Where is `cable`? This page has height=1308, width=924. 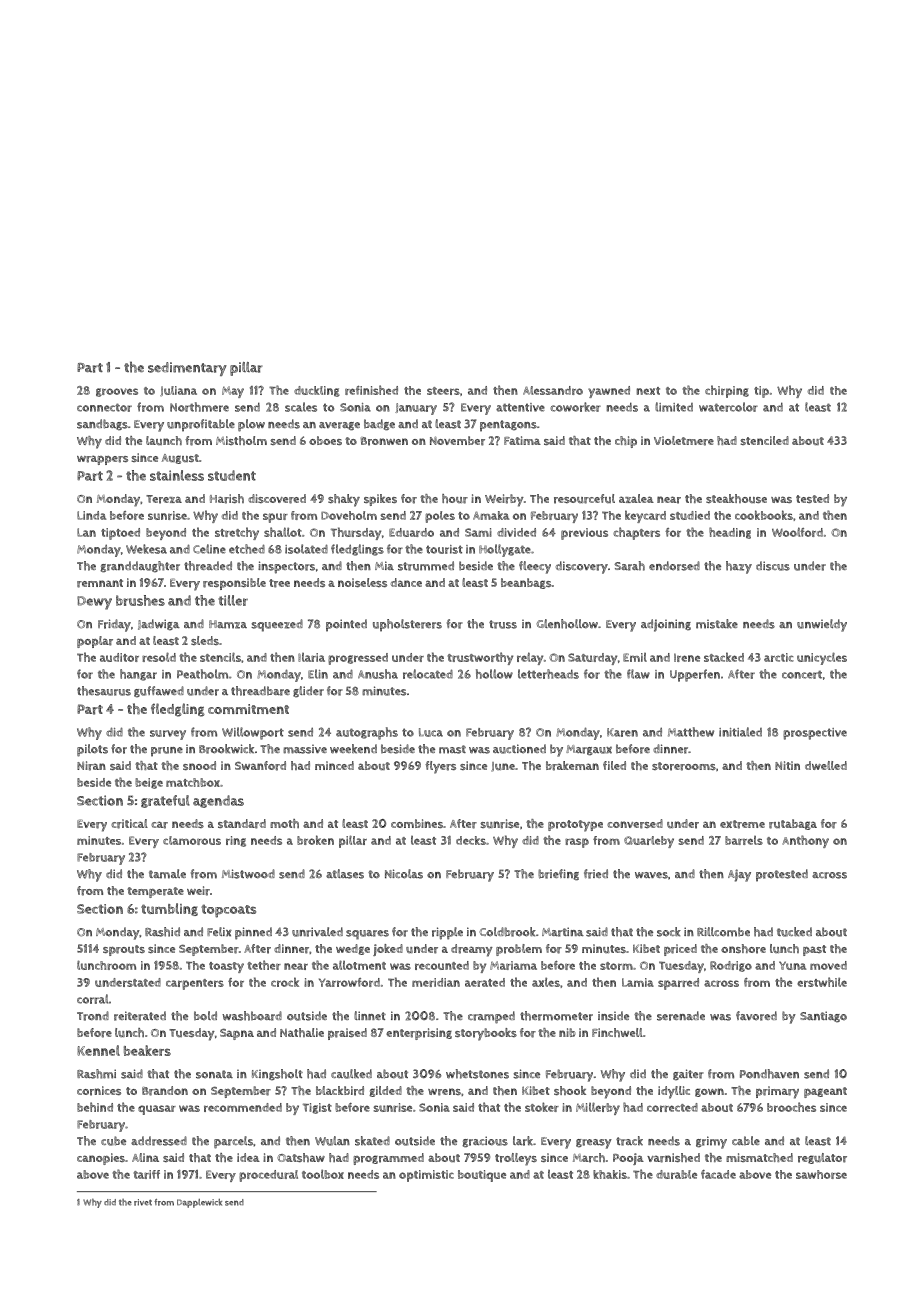 cable is located at coordinates (746, 1141).
